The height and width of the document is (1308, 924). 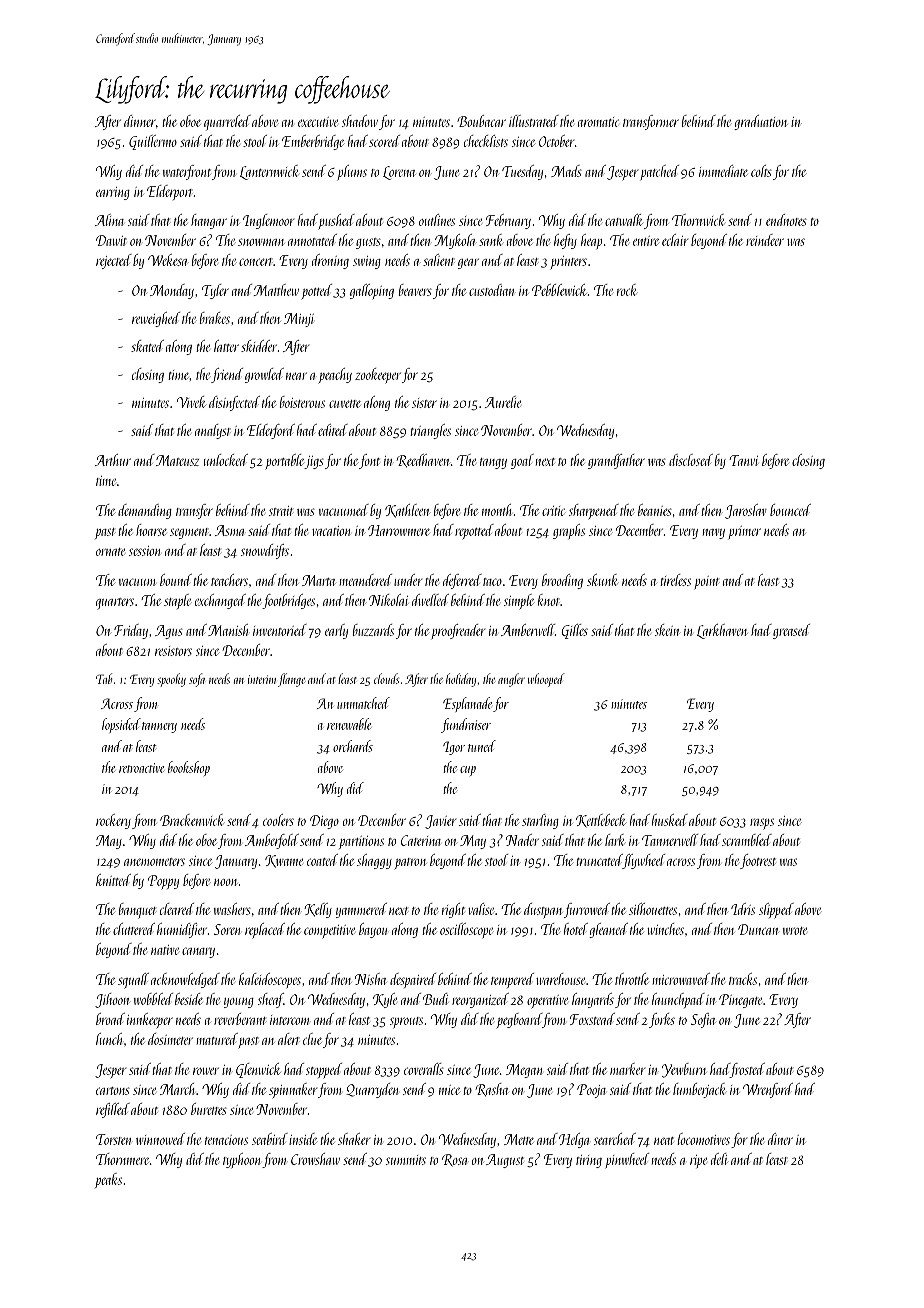 I want to click on font, so click(x=369, y=461).
